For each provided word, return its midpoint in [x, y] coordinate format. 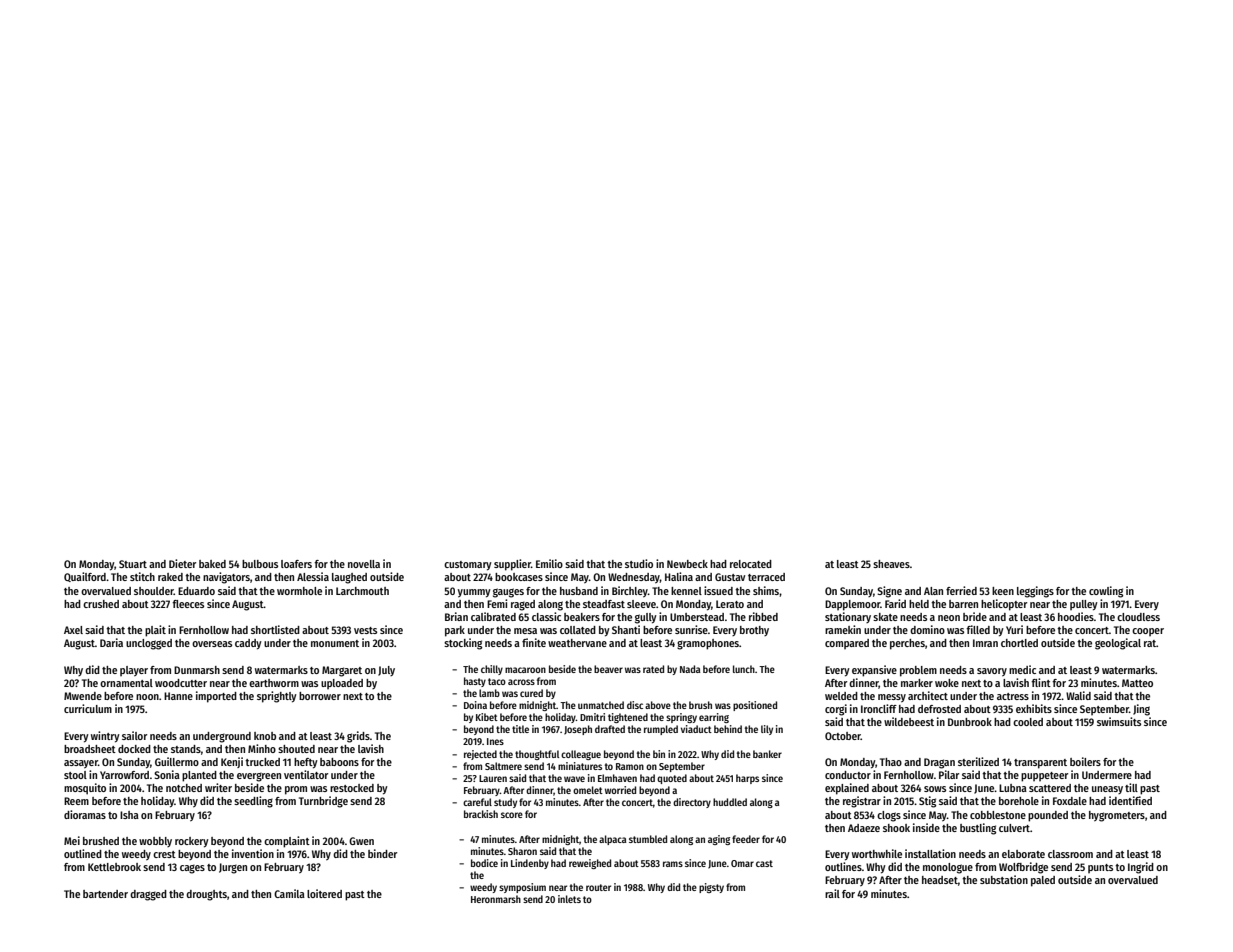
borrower [320, 696]
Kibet [487, 717]
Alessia [313, 576]
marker [917, 683]
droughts [206, 895]
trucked [262, 762]
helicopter [1004, 605]
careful [477, 802]
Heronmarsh [496, 899]
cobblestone [998, 815]
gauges [508, 593]
